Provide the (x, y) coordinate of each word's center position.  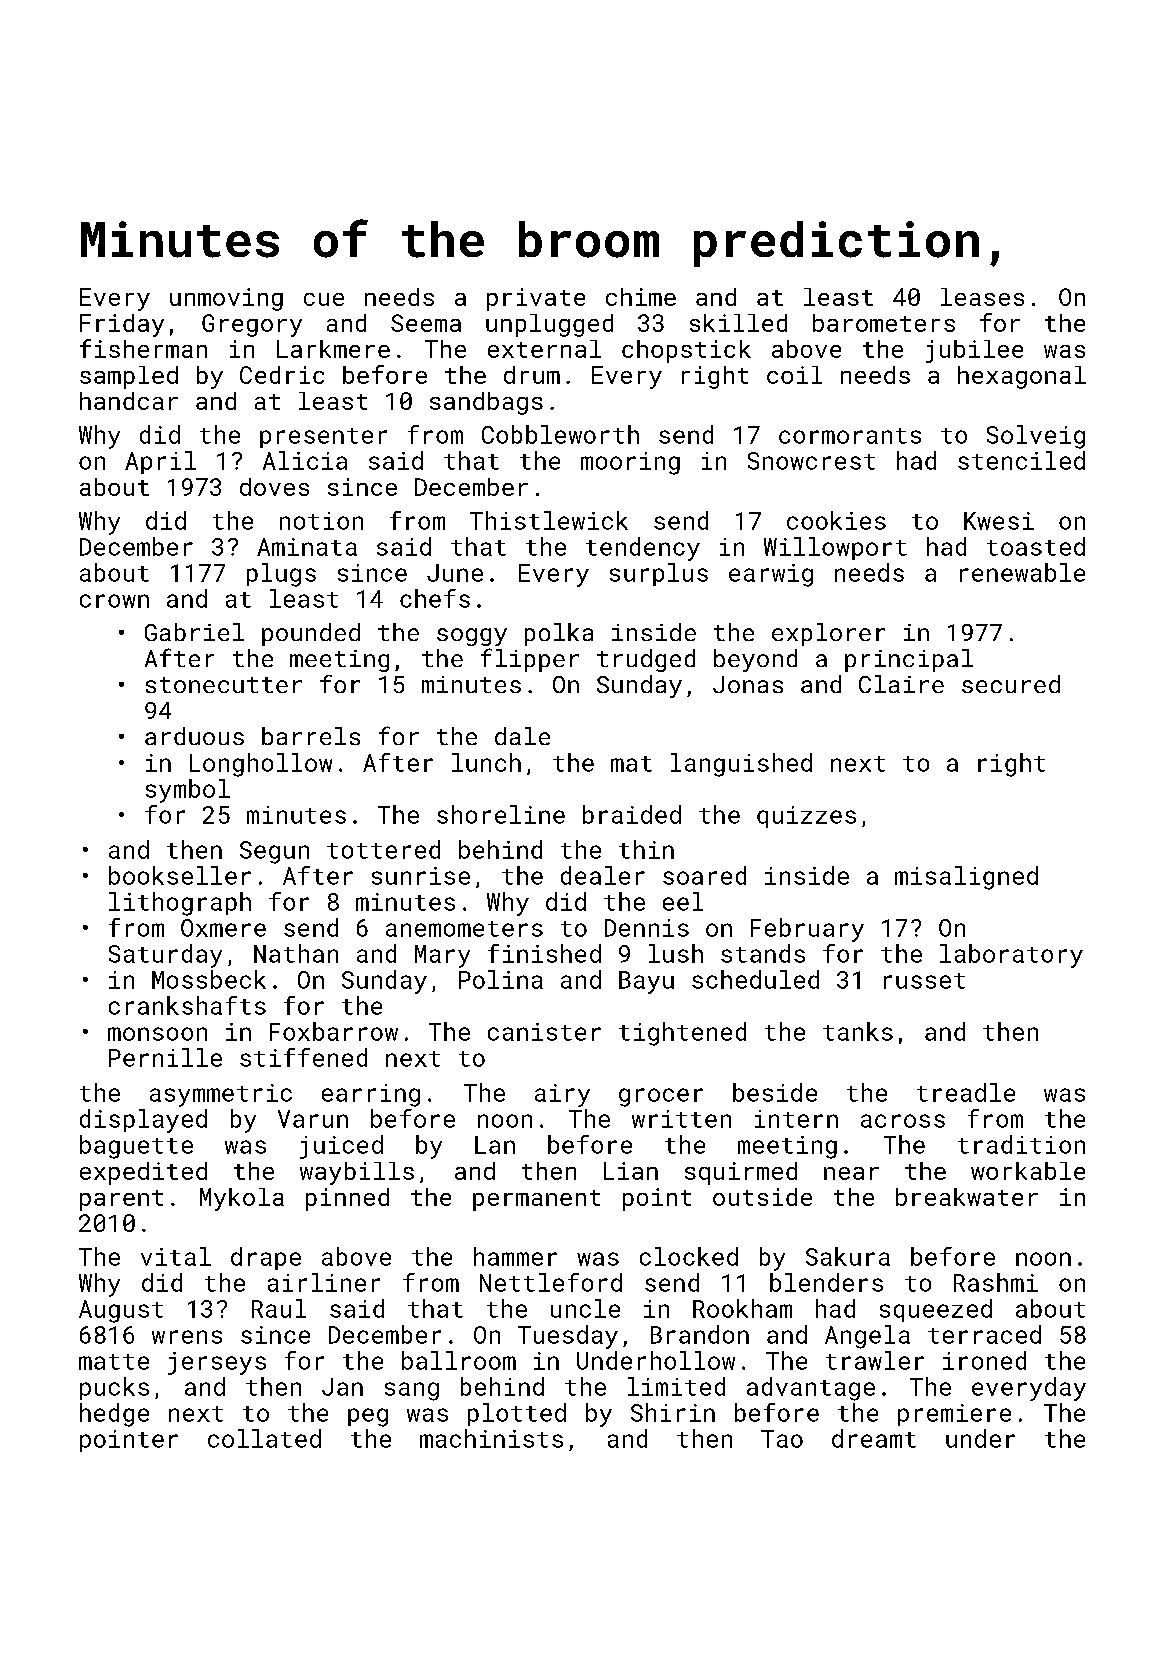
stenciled (1021, 460)
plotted (517, 1414)
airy (562, 1095)
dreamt (874, 1438)
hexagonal (1022, 377)
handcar (129, 401)
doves (274, 487)
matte (114, 1362)
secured (1011, 684)
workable (1028, 1171)
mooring (630, 463)
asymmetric (221, 1095)
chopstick (686, 351)
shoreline (501, 814)
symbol (188, 791)
